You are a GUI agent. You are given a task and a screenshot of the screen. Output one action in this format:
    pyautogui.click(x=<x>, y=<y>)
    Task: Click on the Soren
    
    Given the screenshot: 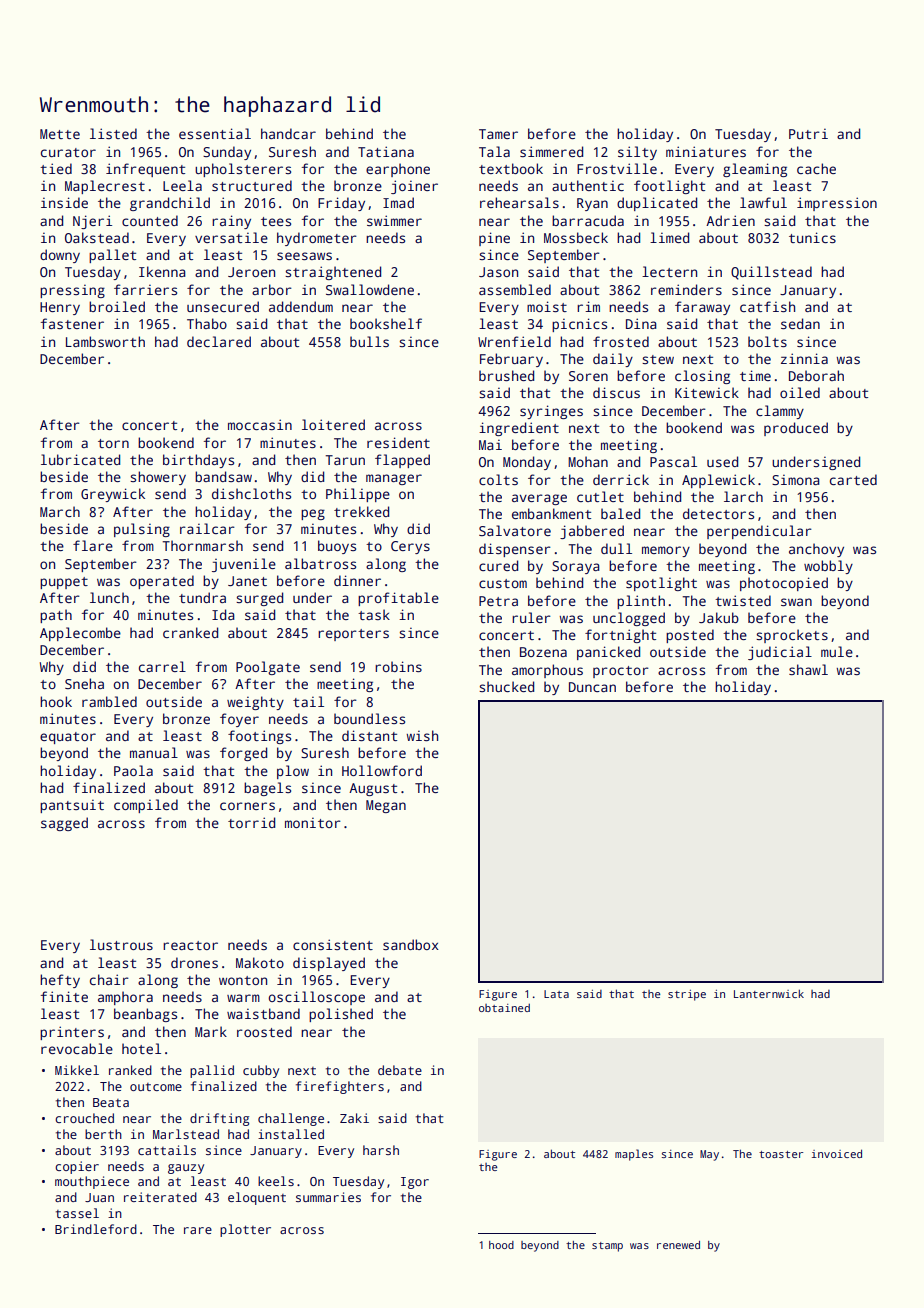 What is the action you would take?
    pyautogui.click(x=588, y=376)
